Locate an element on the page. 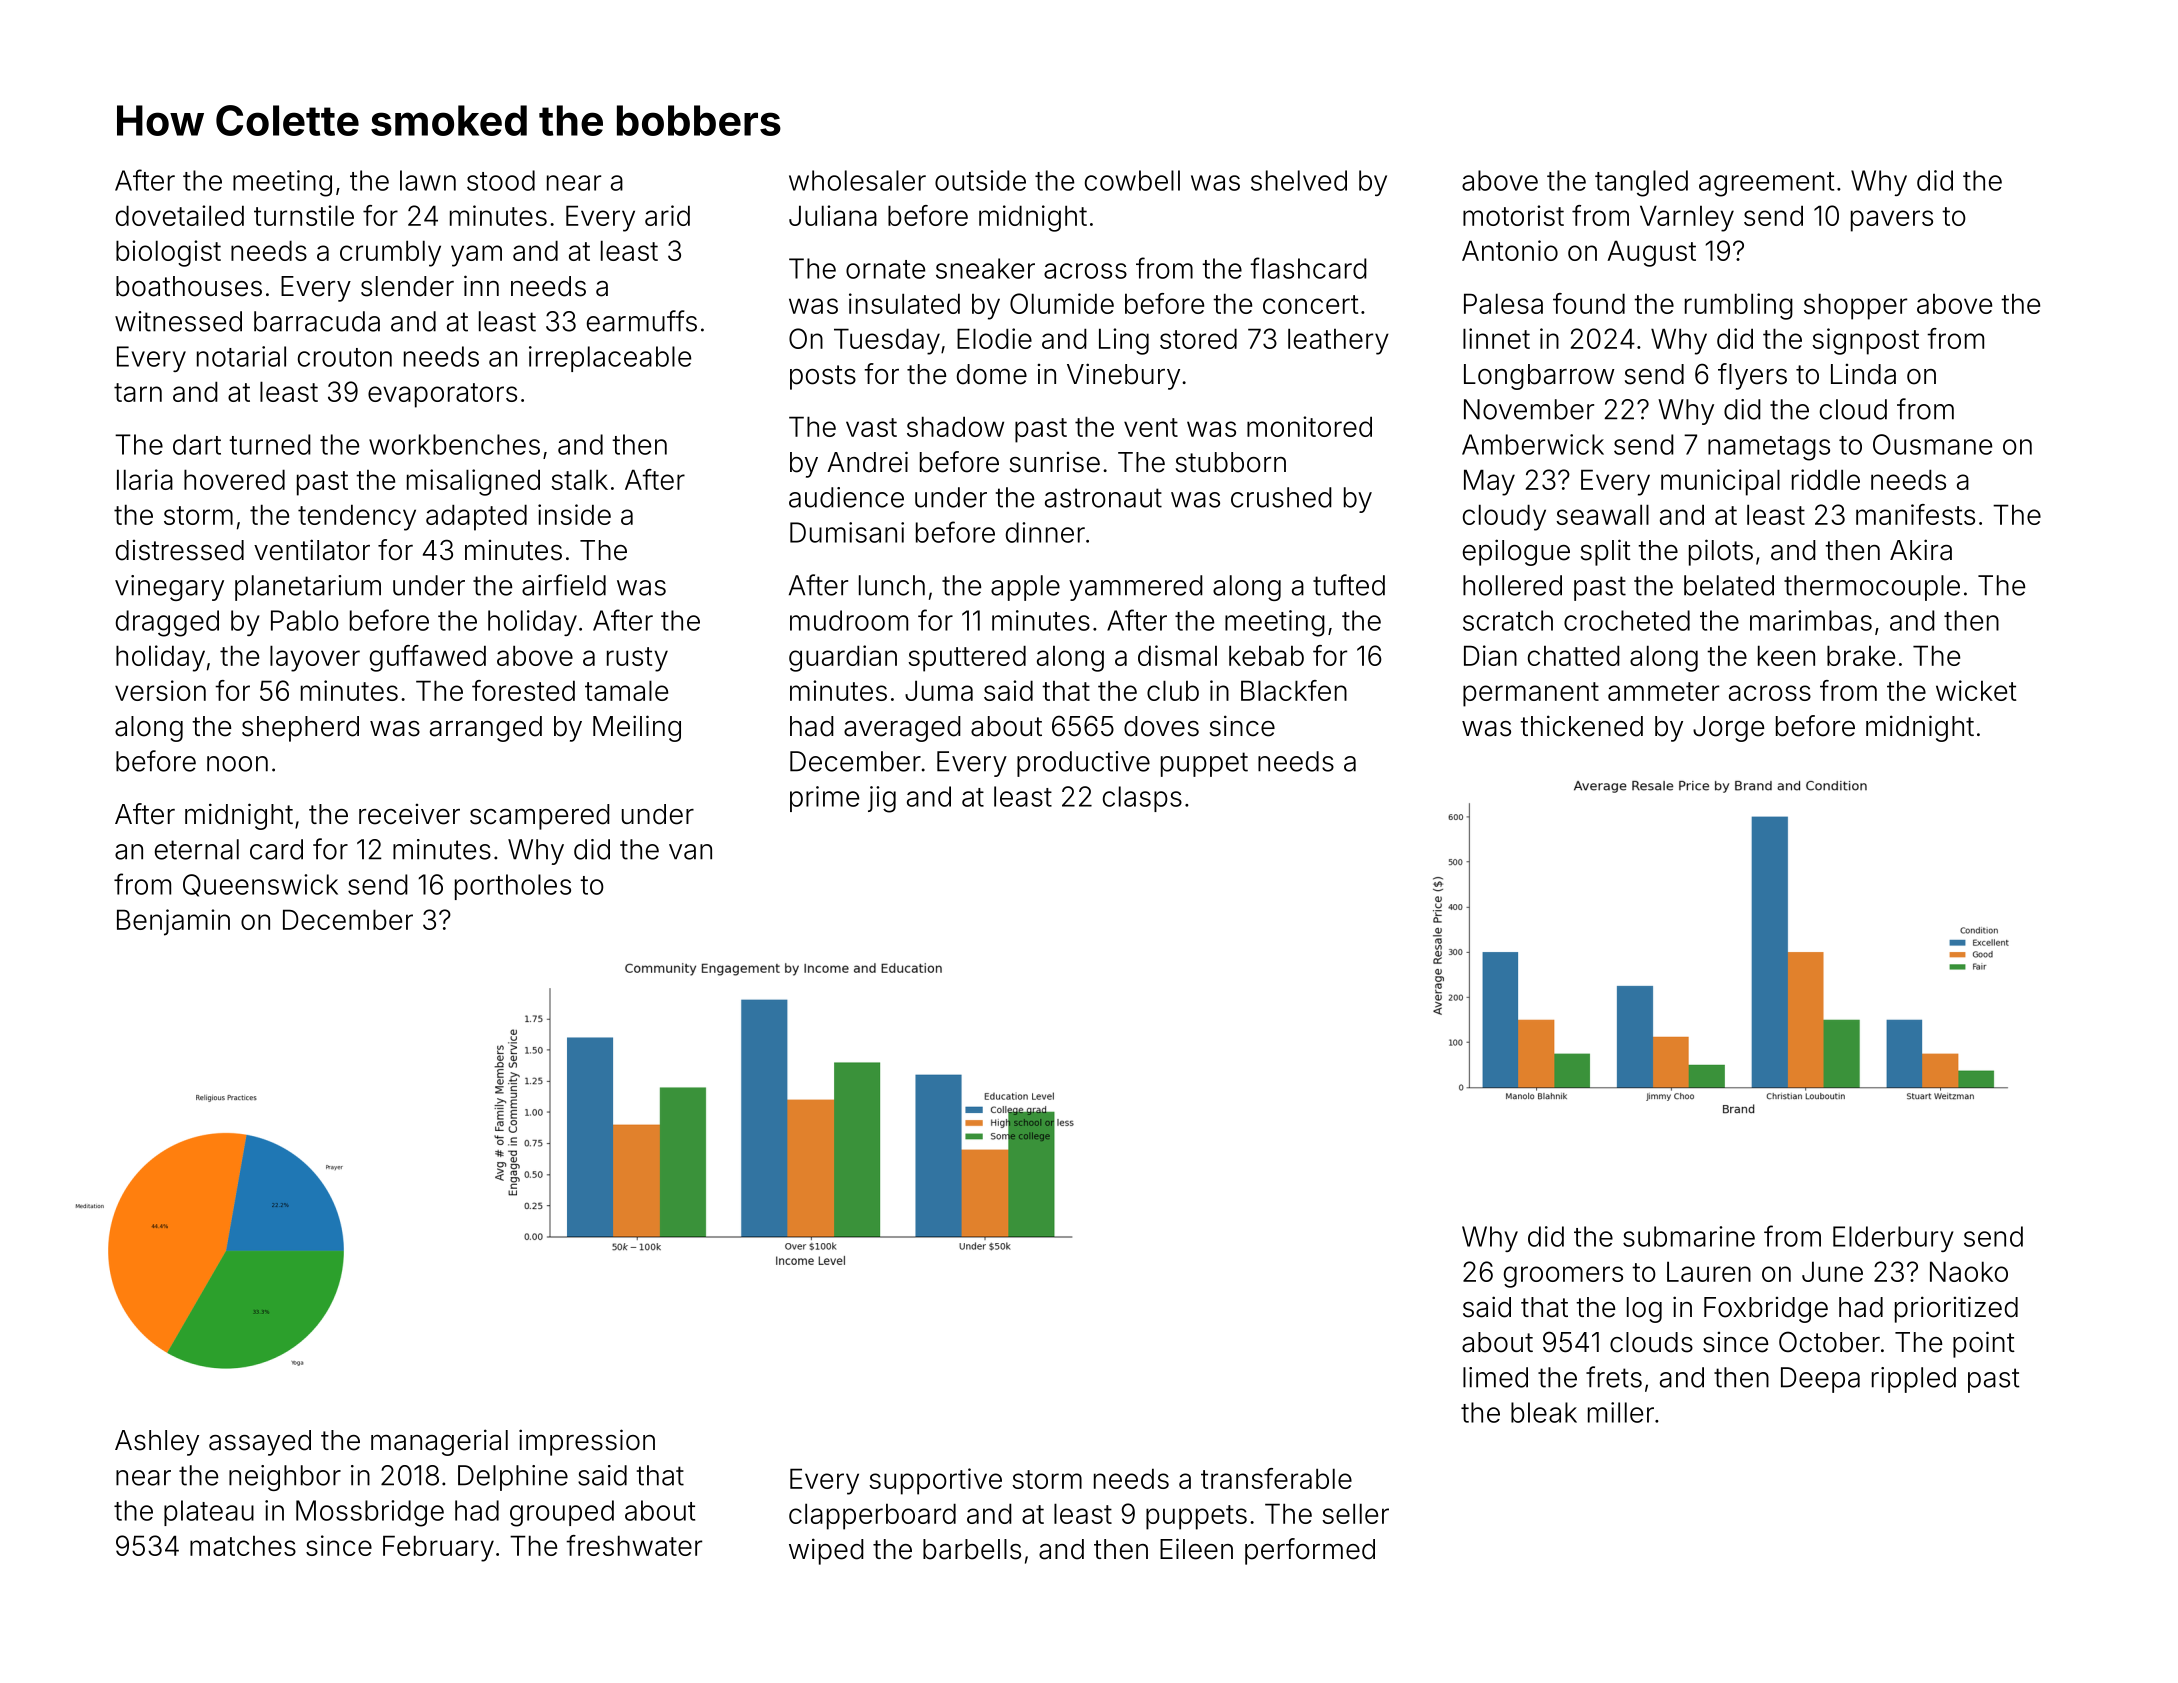 The image size is (2178, 1683). clasps is located at coordinates (1142, 799).
